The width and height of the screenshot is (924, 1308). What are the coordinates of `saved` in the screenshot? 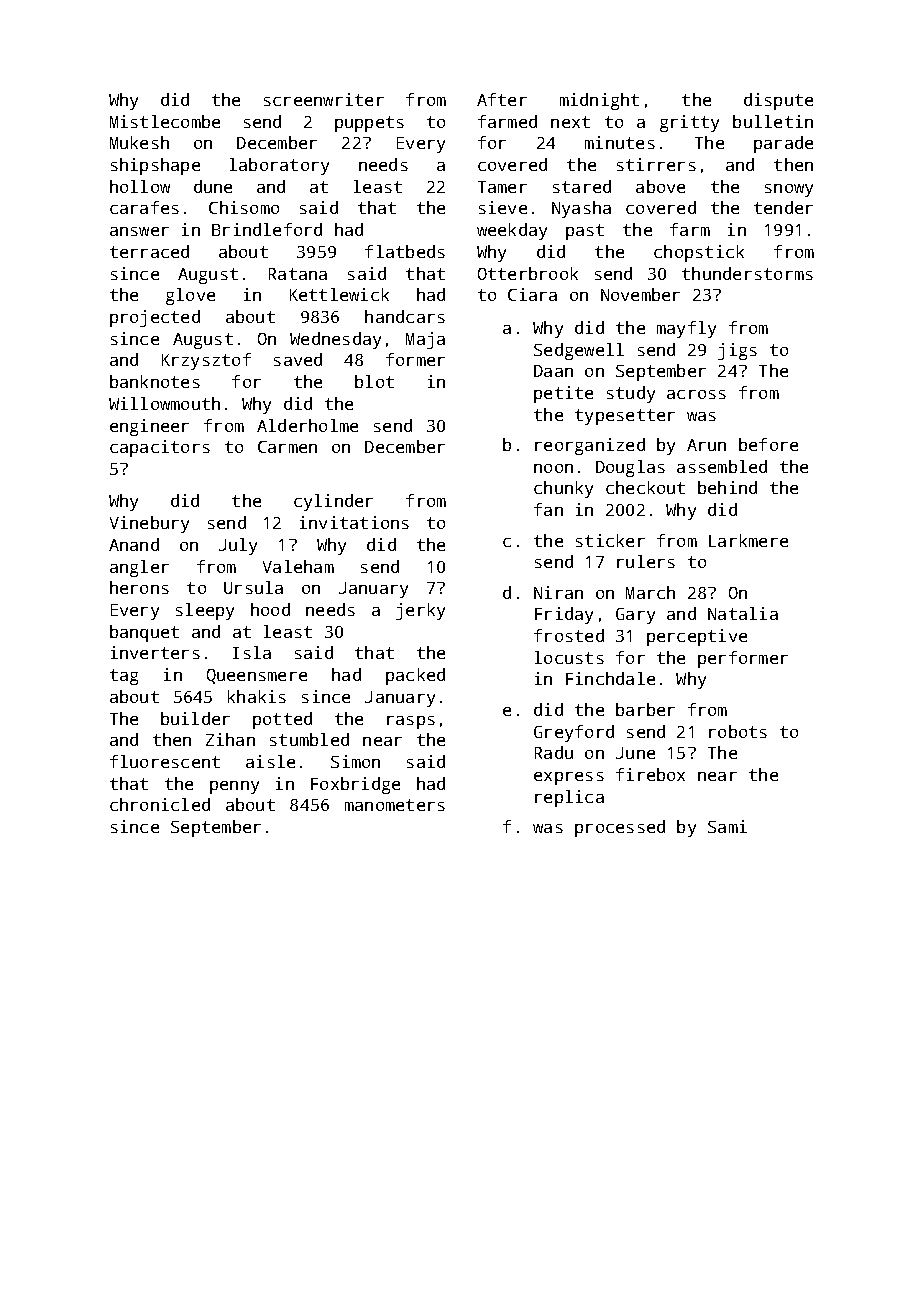 It's located at (298, 359).
